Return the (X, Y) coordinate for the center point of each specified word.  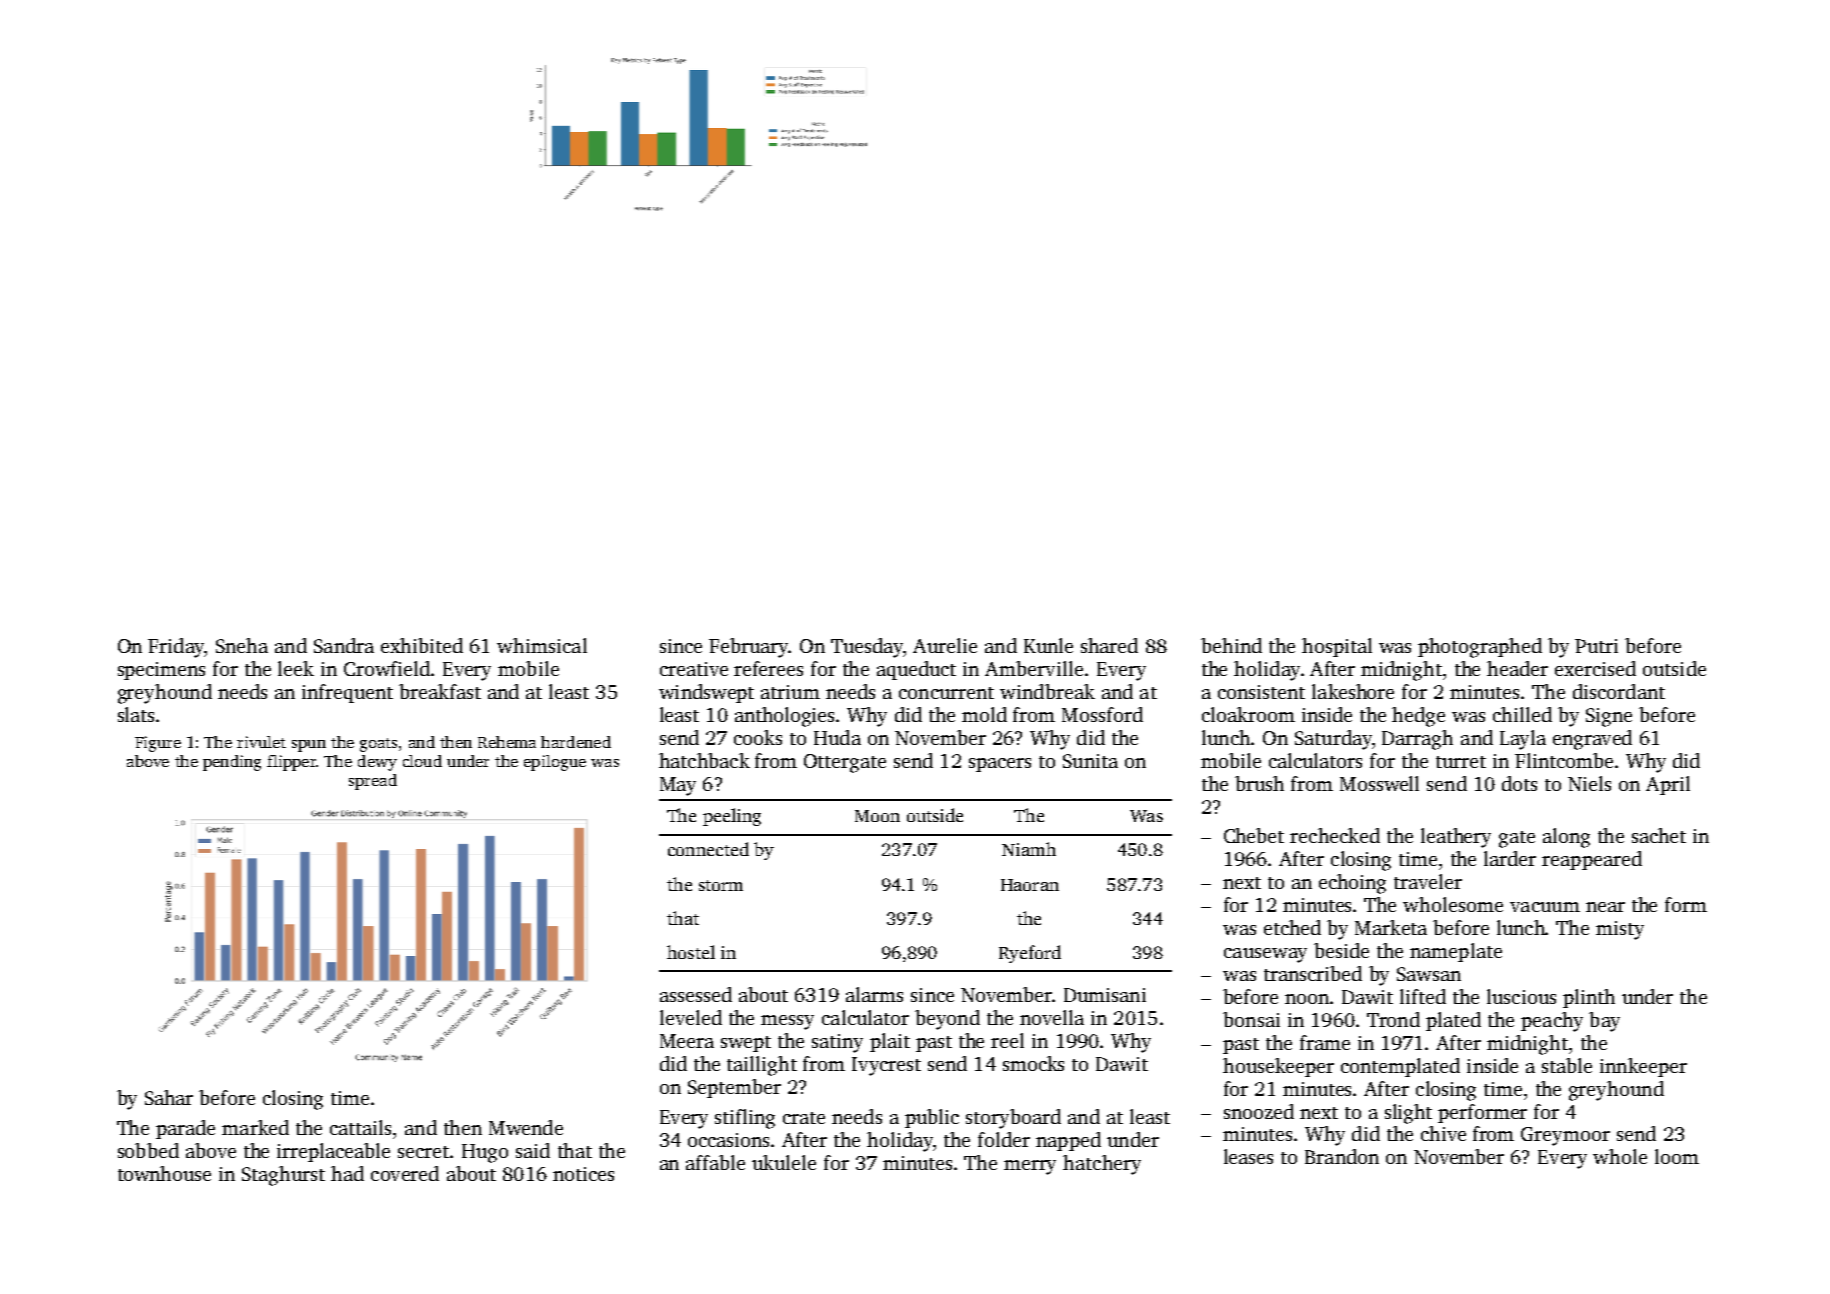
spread (373, 782)
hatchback (704, 760)
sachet (1659, 835)
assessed (696, 994)
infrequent (347, 693)
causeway (1265, 955)
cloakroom (1248, 714)
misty (1620, 930)
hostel (691, 952)
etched (1292, 927)
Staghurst (283, 1176)
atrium (790, 692)
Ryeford (1030, 954)
